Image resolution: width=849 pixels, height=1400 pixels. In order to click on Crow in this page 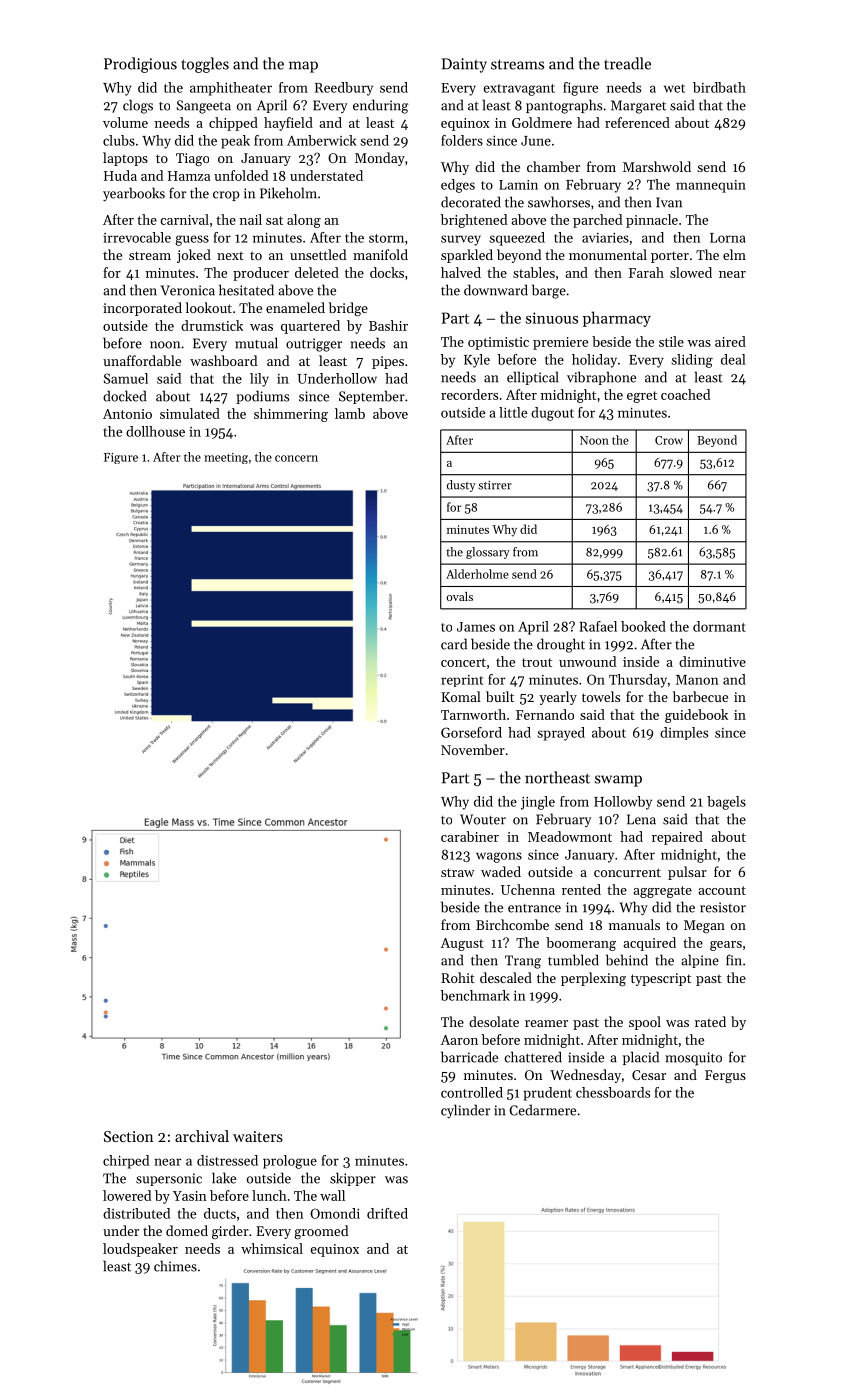, I will do `click(669, 440)`.
